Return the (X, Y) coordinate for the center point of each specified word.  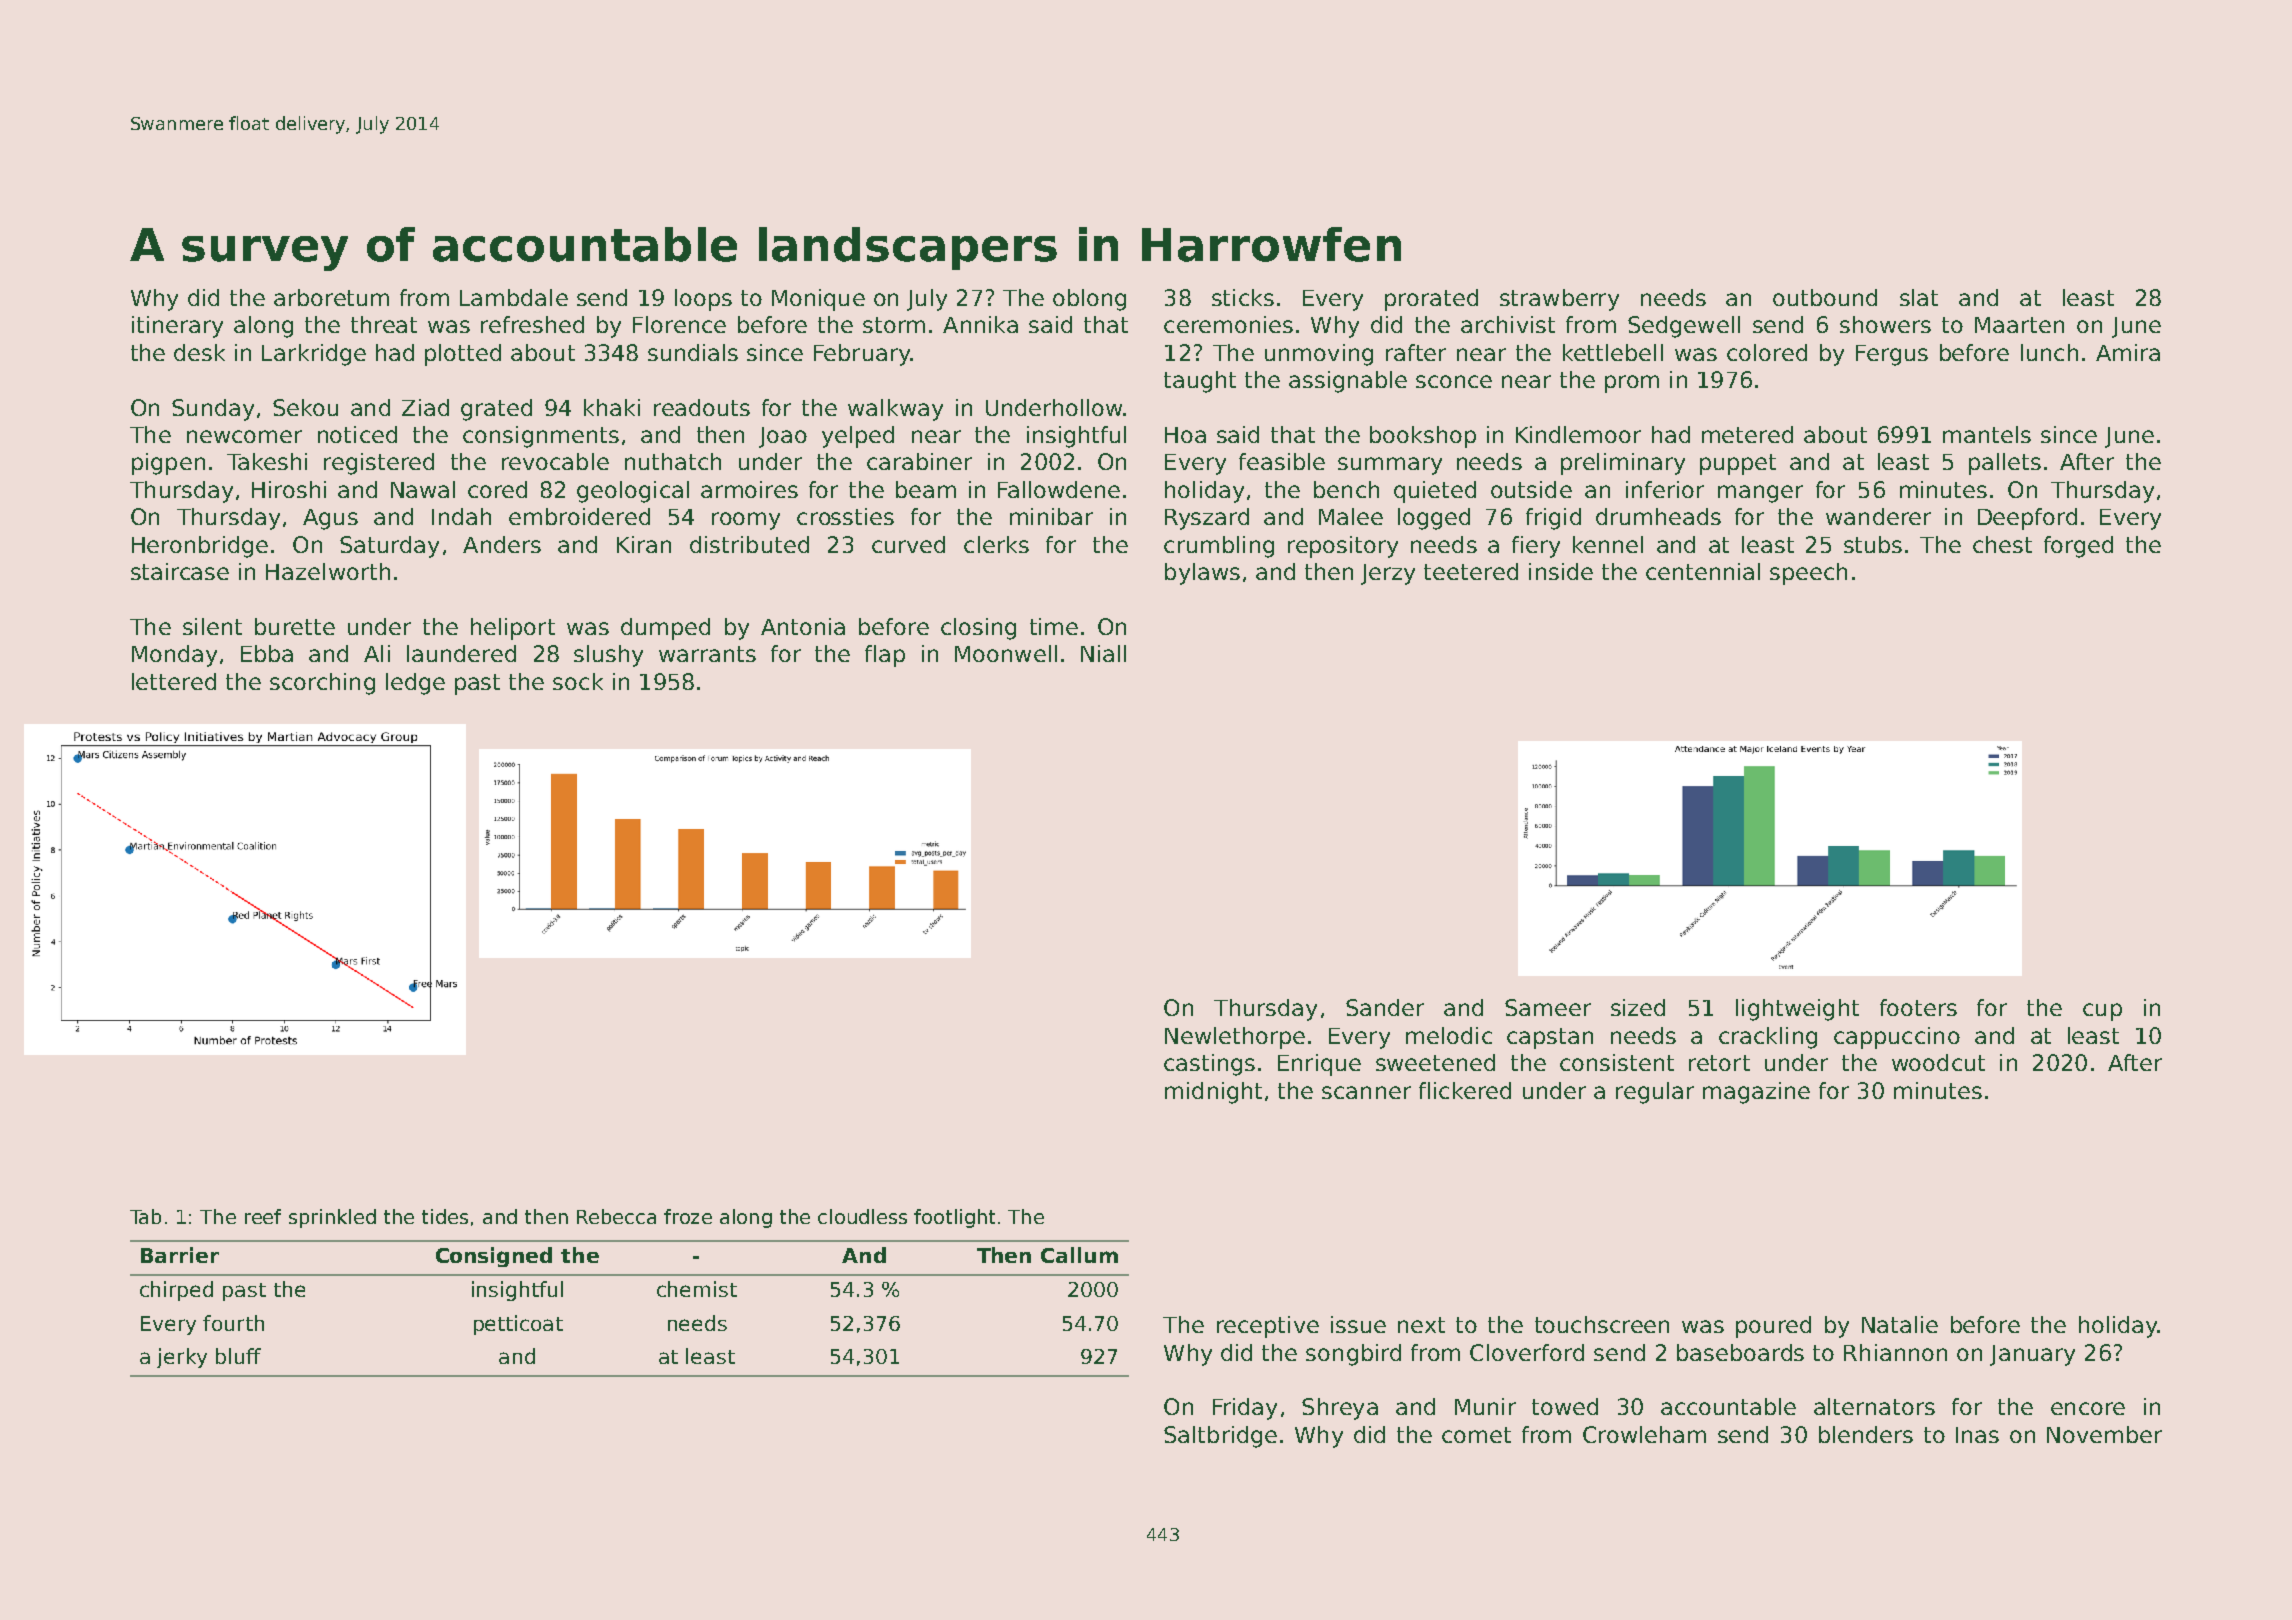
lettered (174, 681)
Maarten (2019, 325)
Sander (1385, 1007)
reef (263, 1216)
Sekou (305, 407)
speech (1808, 574)
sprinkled (332, 1218)
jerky (182, 1358)
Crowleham (1644, 1434)
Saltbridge (1220, 1437)
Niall (1103, 653)
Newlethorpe (1235, 1038)
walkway (895, 410)
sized (1638, 1007)
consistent (1617, 1062)
